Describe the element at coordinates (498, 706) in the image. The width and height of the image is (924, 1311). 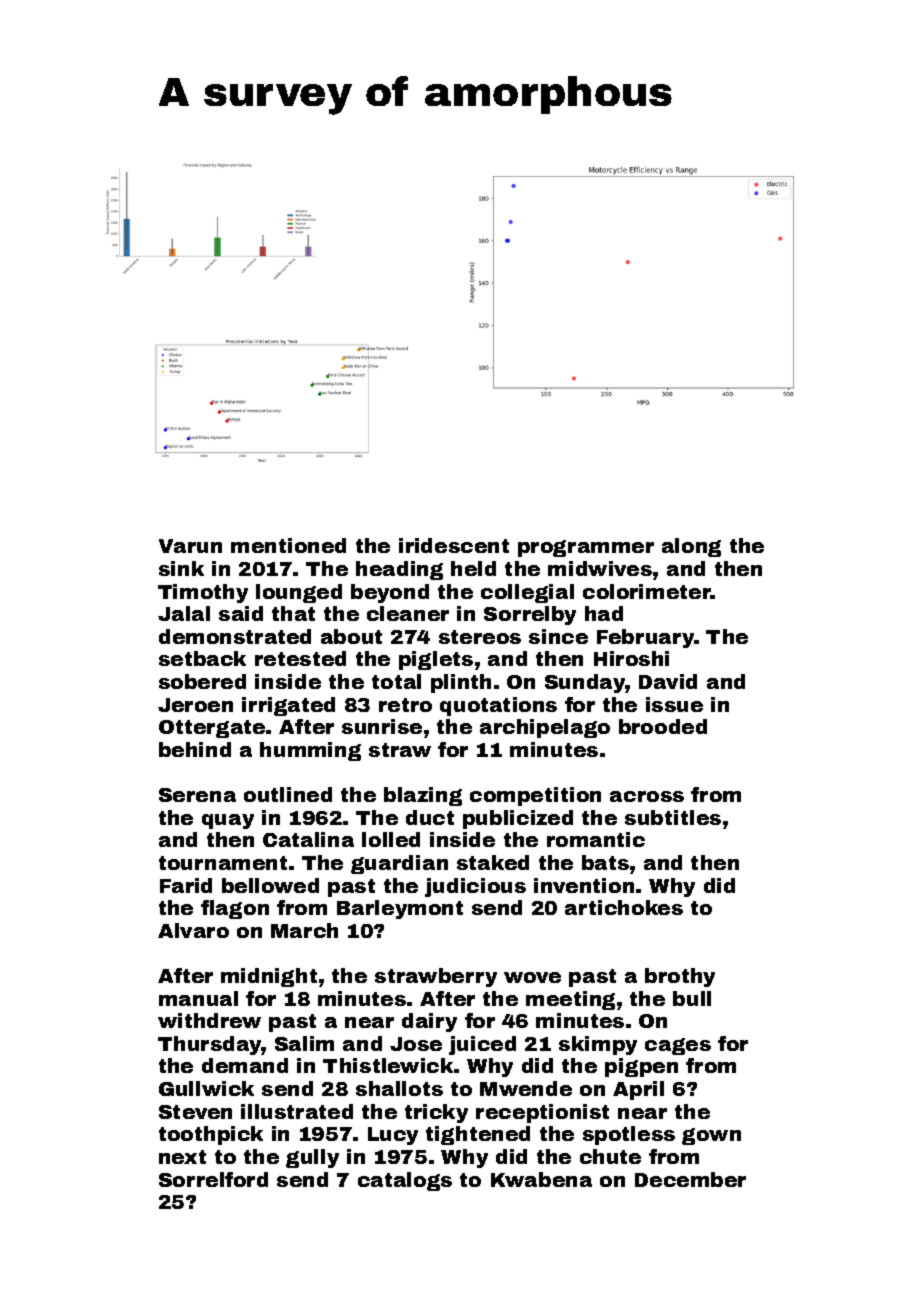
I see `quotations` at that location.
